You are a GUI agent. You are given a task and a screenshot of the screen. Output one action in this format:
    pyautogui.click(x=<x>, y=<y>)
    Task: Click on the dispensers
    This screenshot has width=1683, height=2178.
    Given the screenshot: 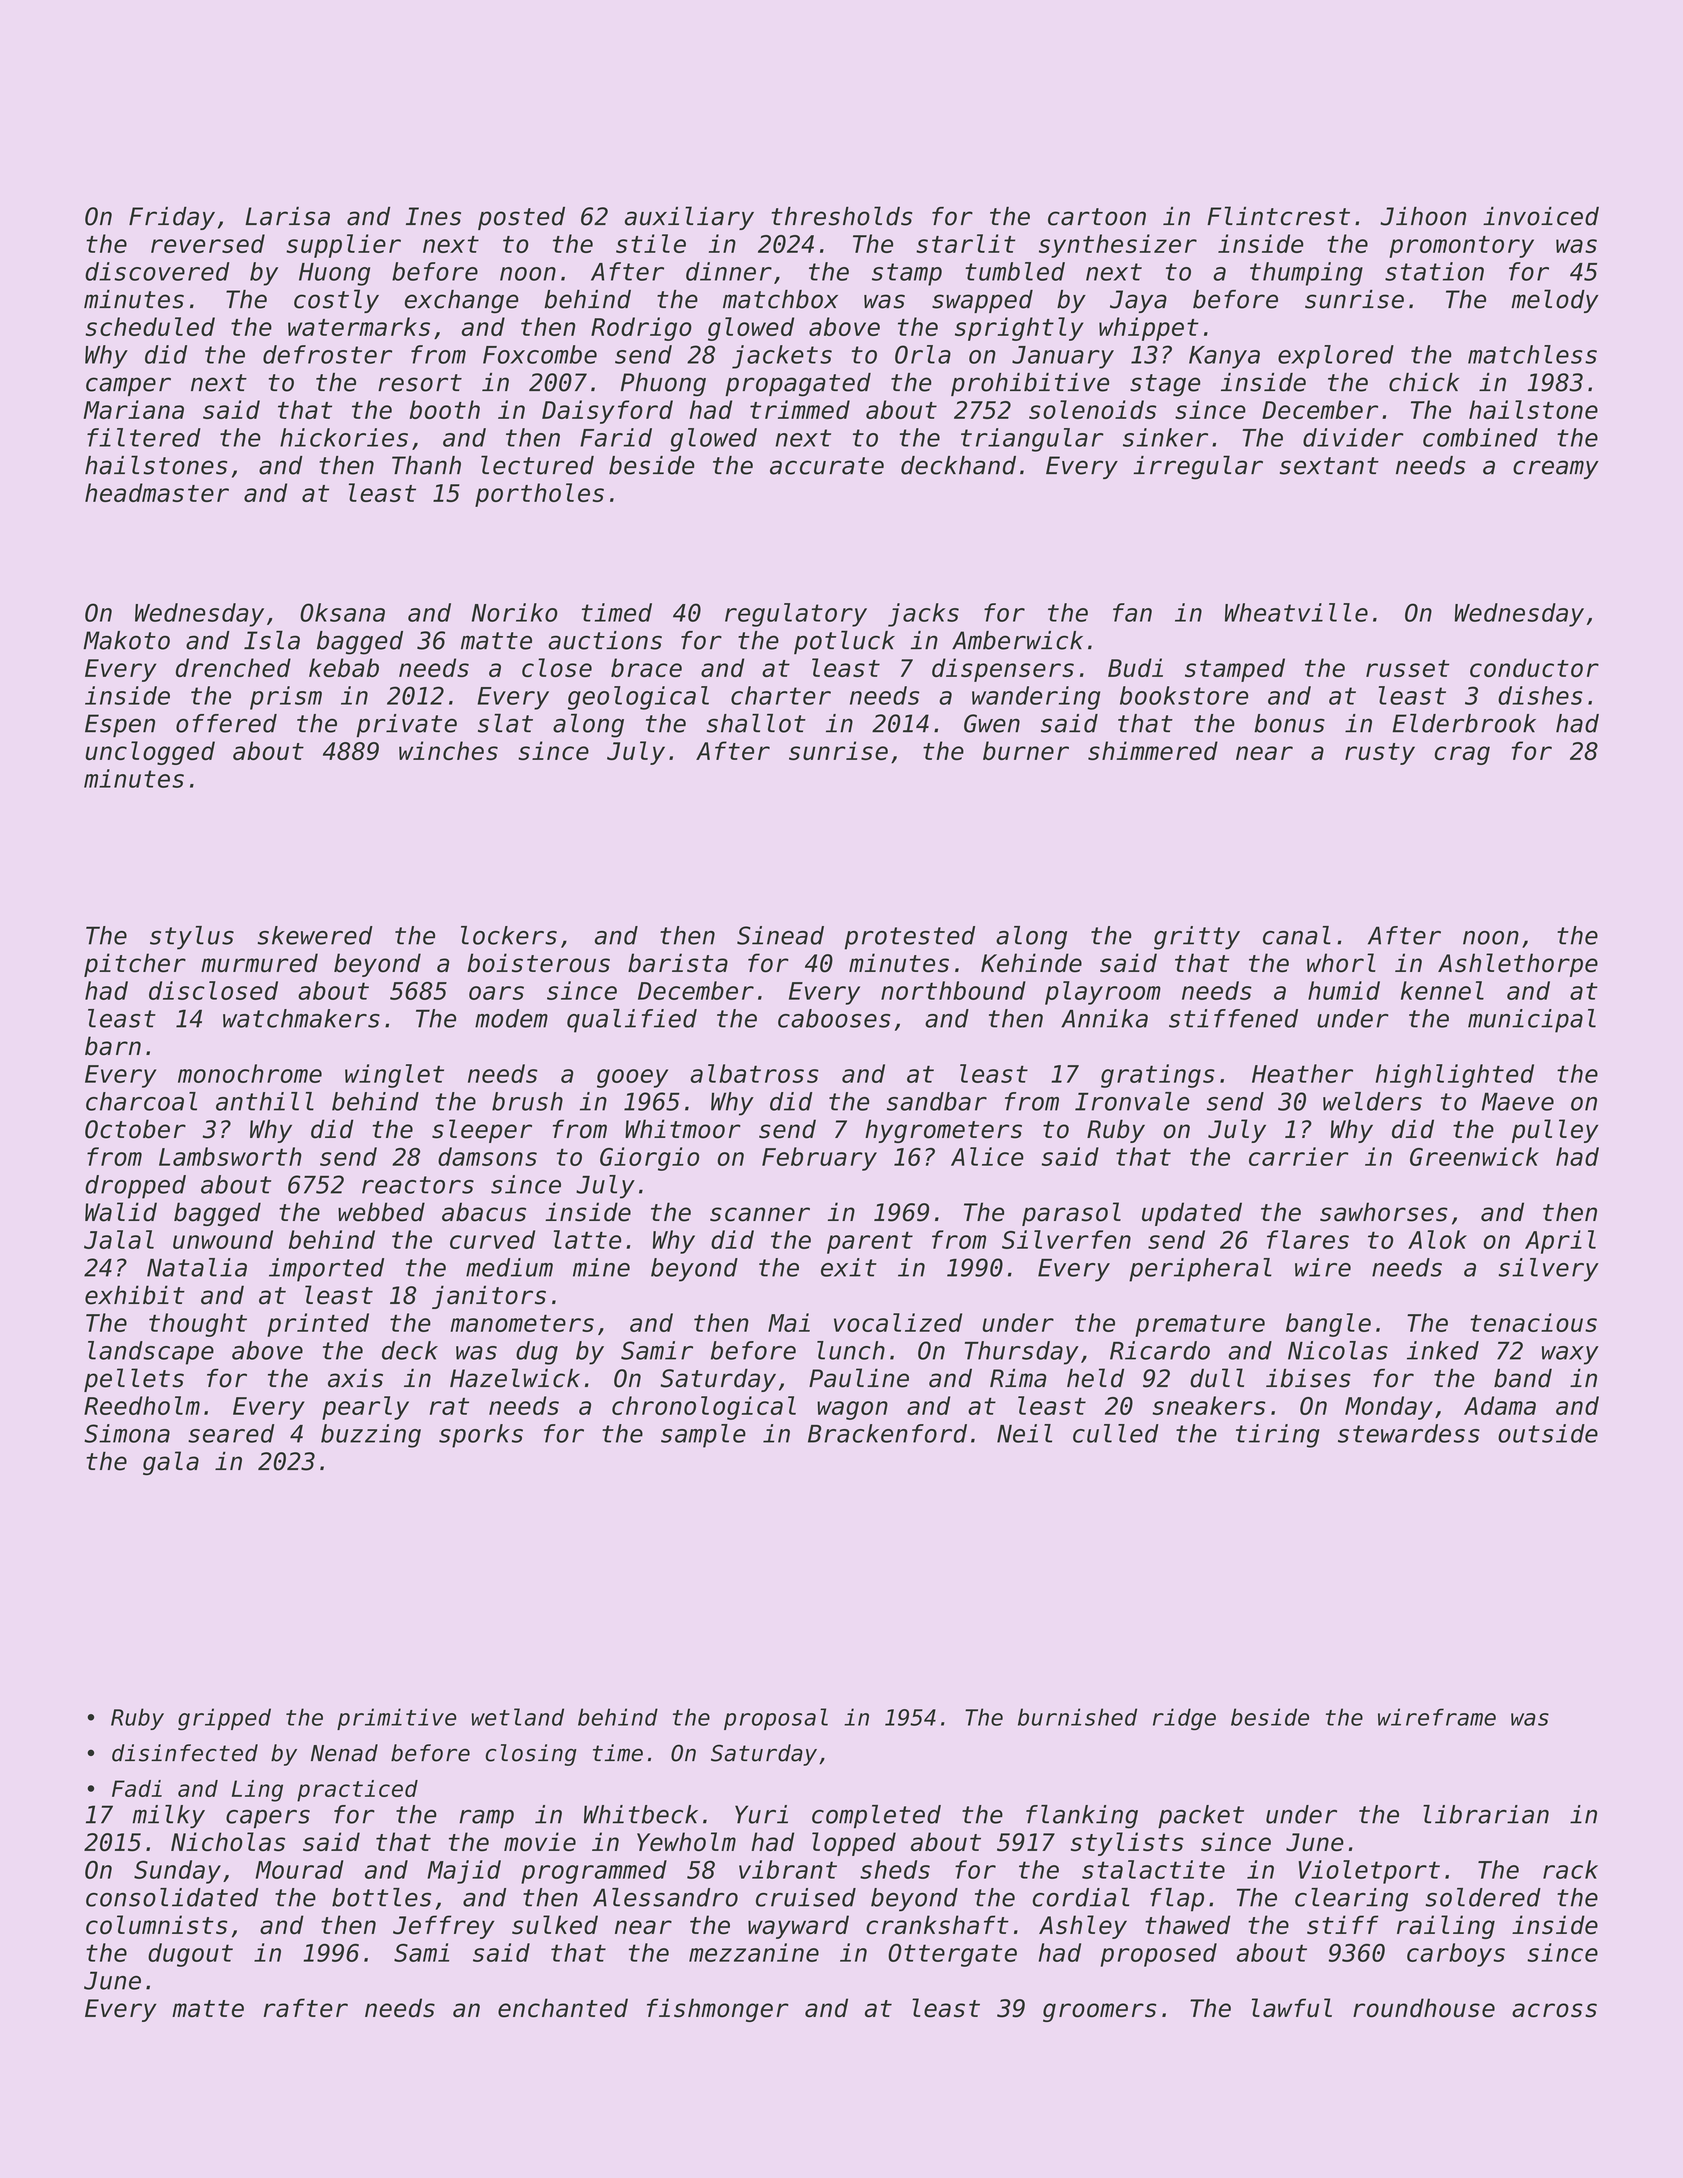 What is the action you would take?
    pyautogui.click(x=1003, y=670)
